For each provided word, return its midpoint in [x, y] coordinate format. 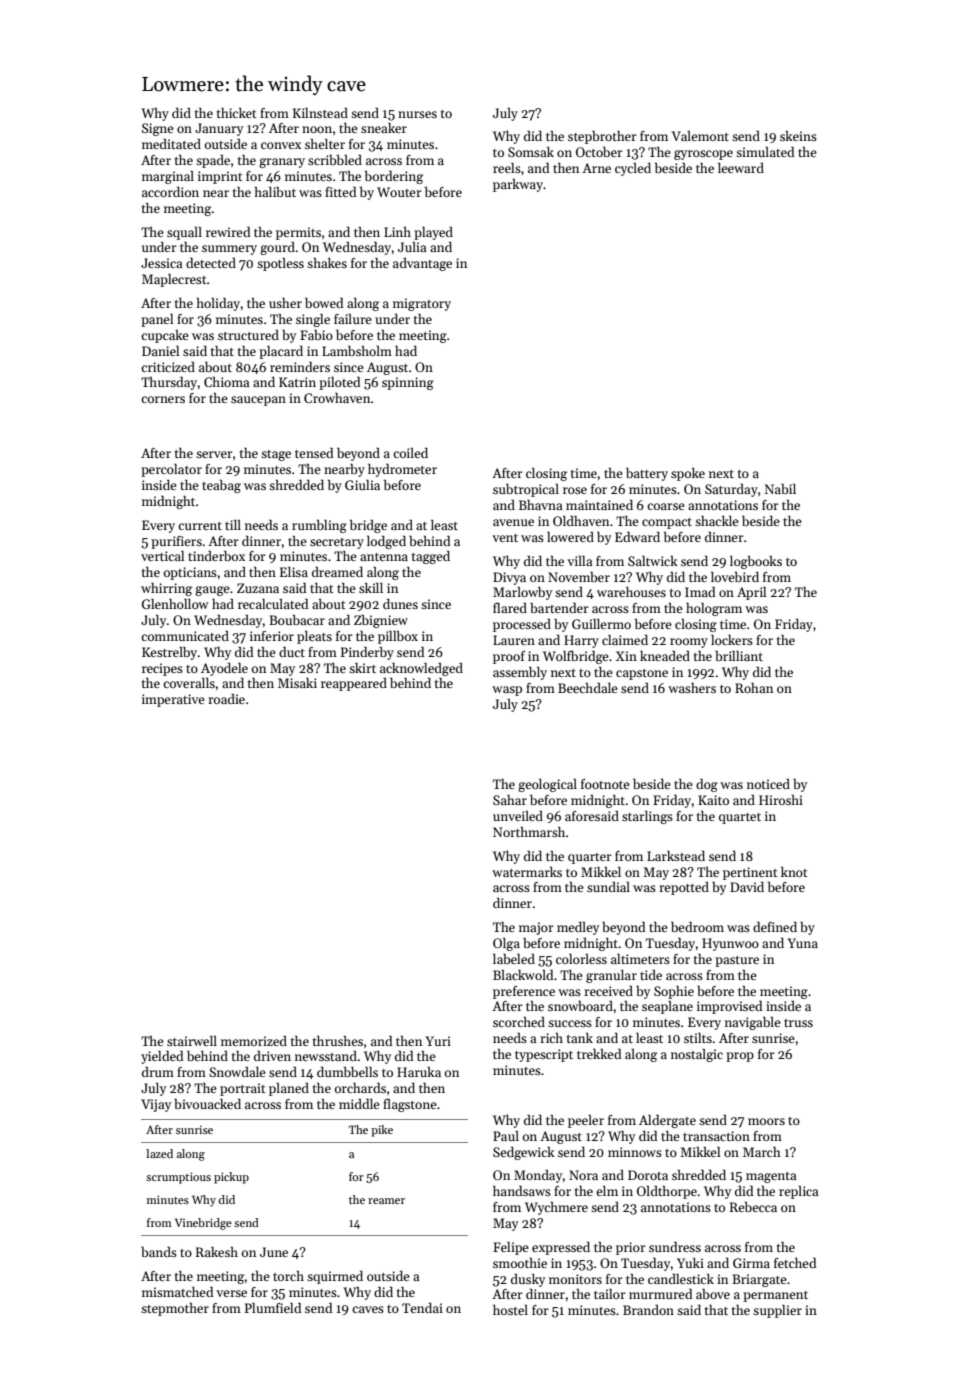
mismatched [177, 1292]
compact [667, 523]
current [200, 526]
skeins [798, 136]
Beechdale [588, 688]
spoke [688, 474]
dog [707, 785]
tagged [431, 557]
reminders [300, 367]
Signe [158, 129]
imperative [173, 700]
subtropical [526, 490]
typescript [544, 1055]
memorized [254, 1041]
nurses [417, 114]
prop [740, 1057]
